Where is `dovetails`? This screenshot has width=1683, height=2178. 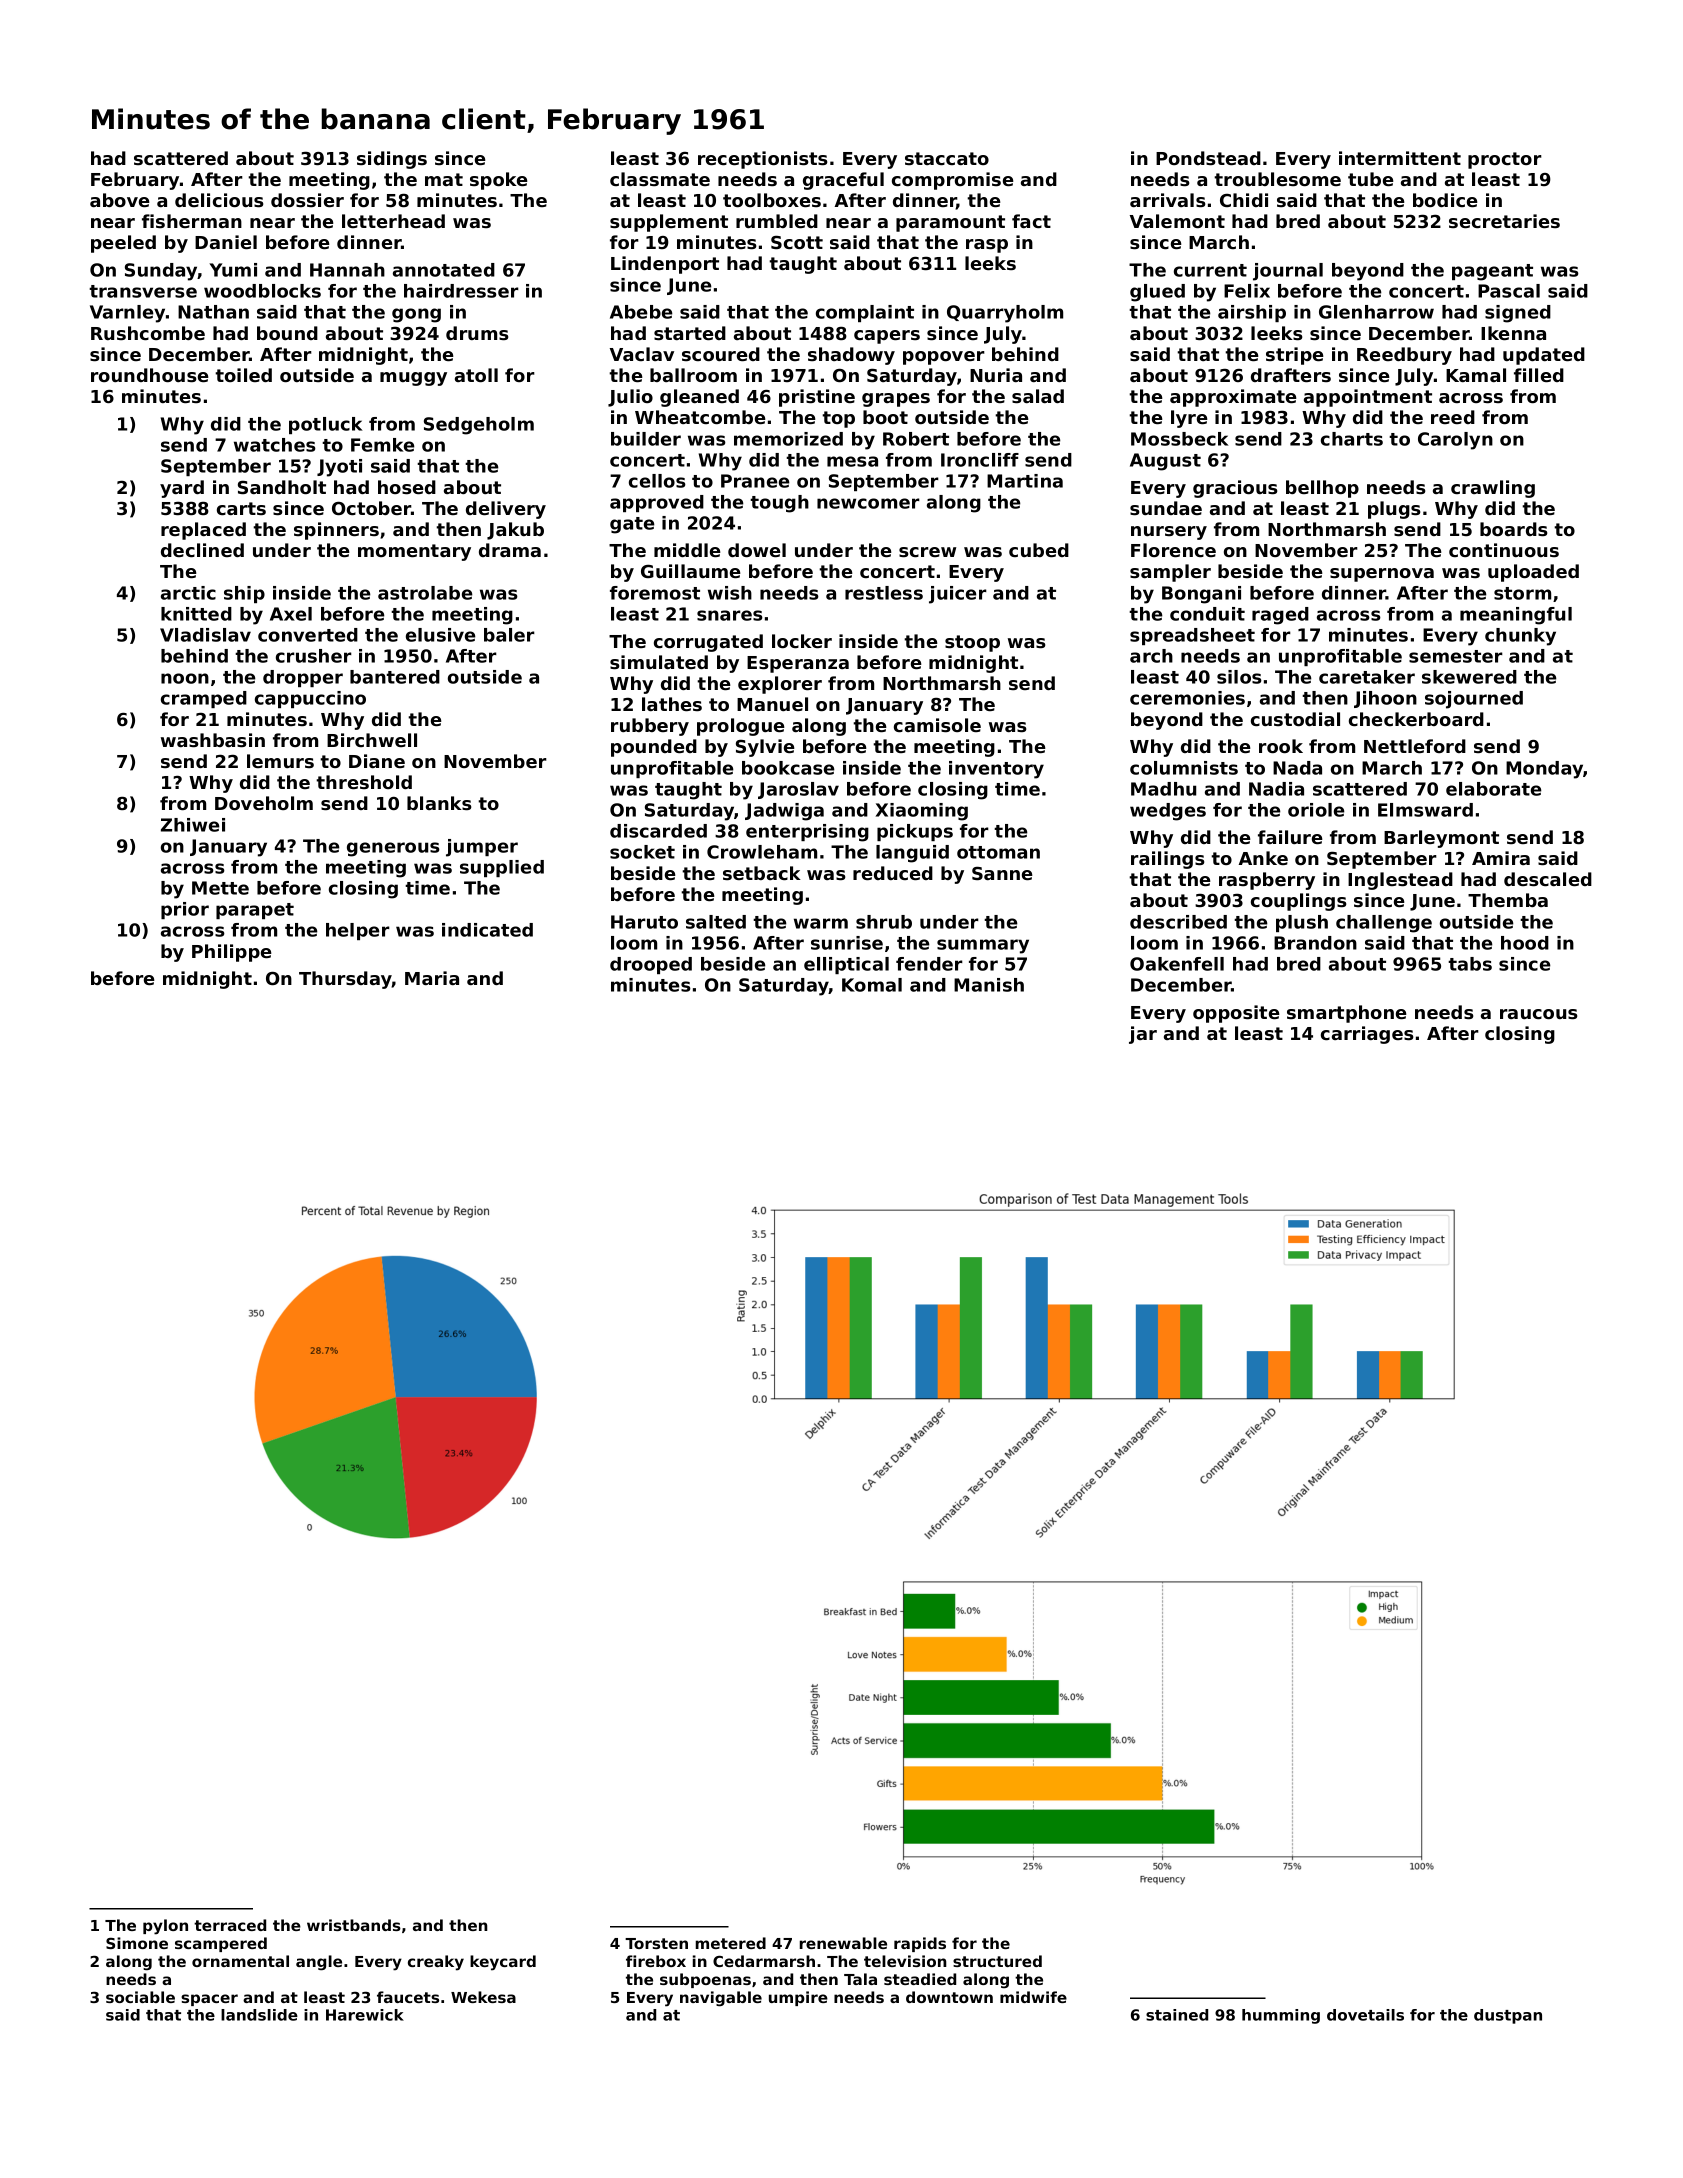
dovetails is located at coordinates (1365, 2015).
